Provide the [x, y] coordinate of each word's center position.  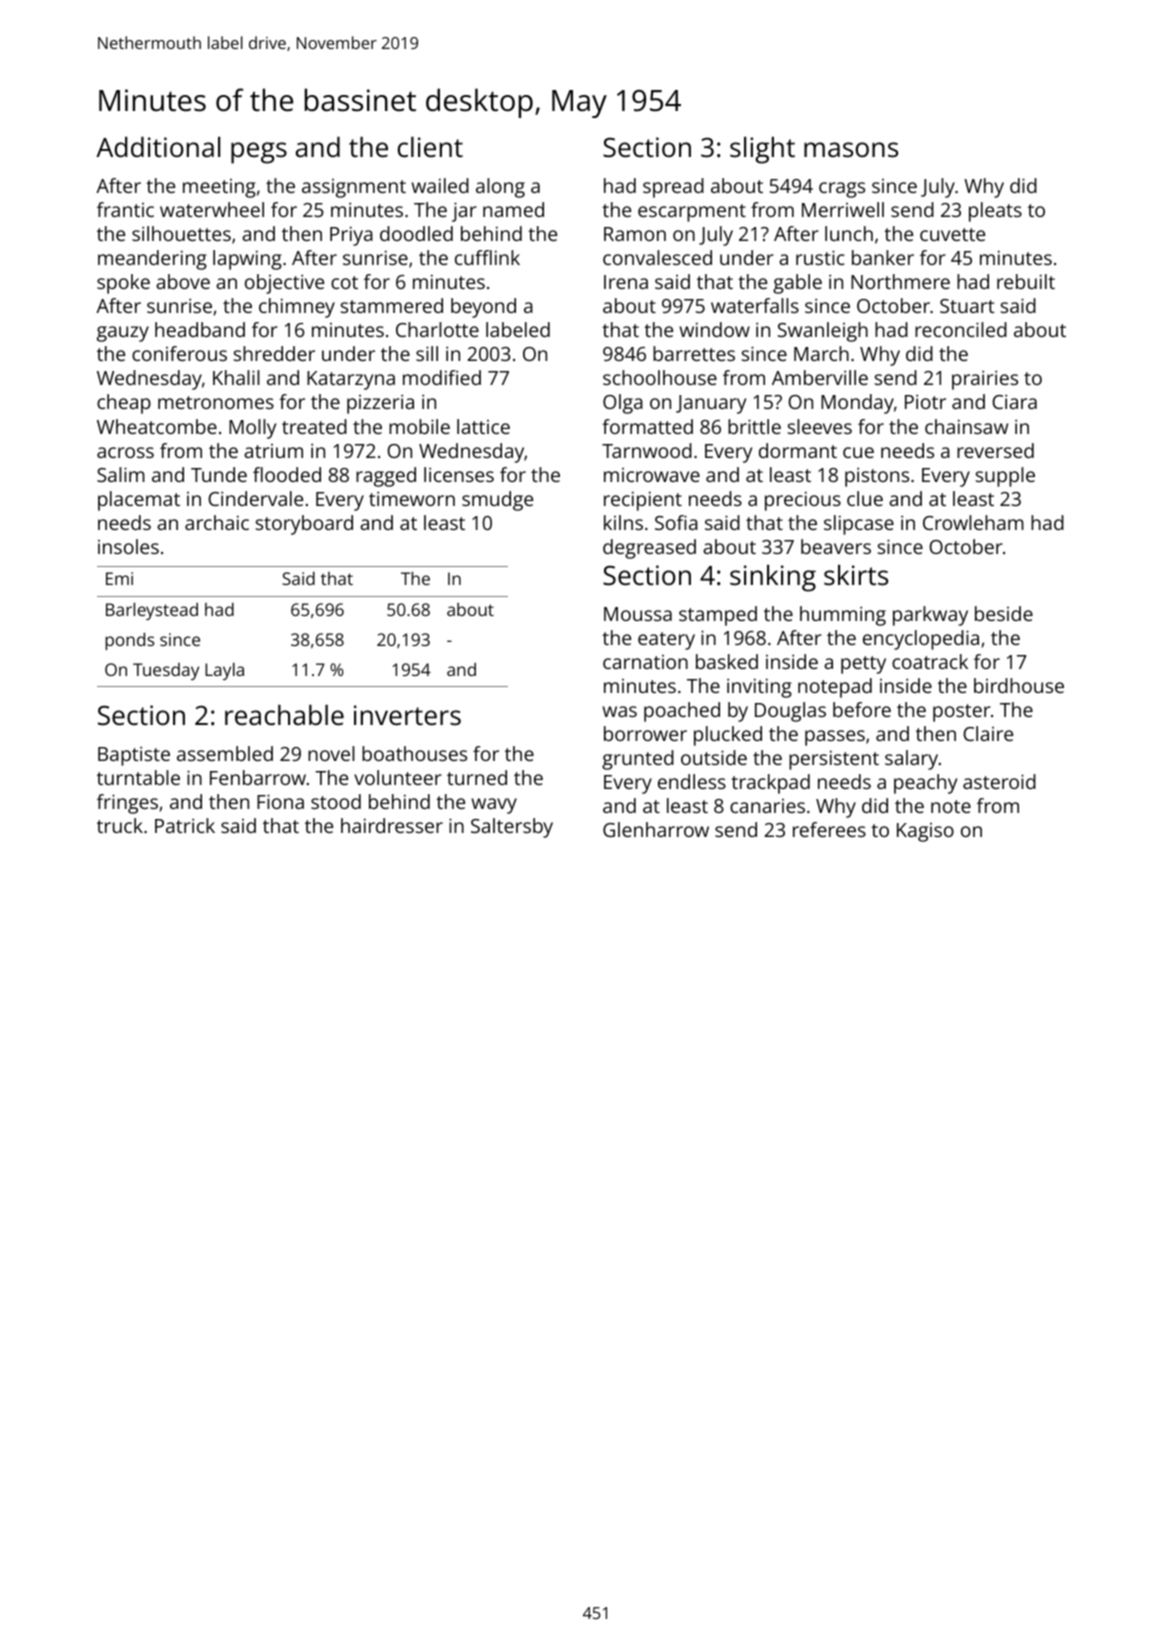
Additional [158, 147]
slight [762, 150]
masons [851, 150]
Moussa [638, 614]
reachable [284, 715]
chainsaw [966, 426]
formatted [647, 426]
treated [314, 426]
